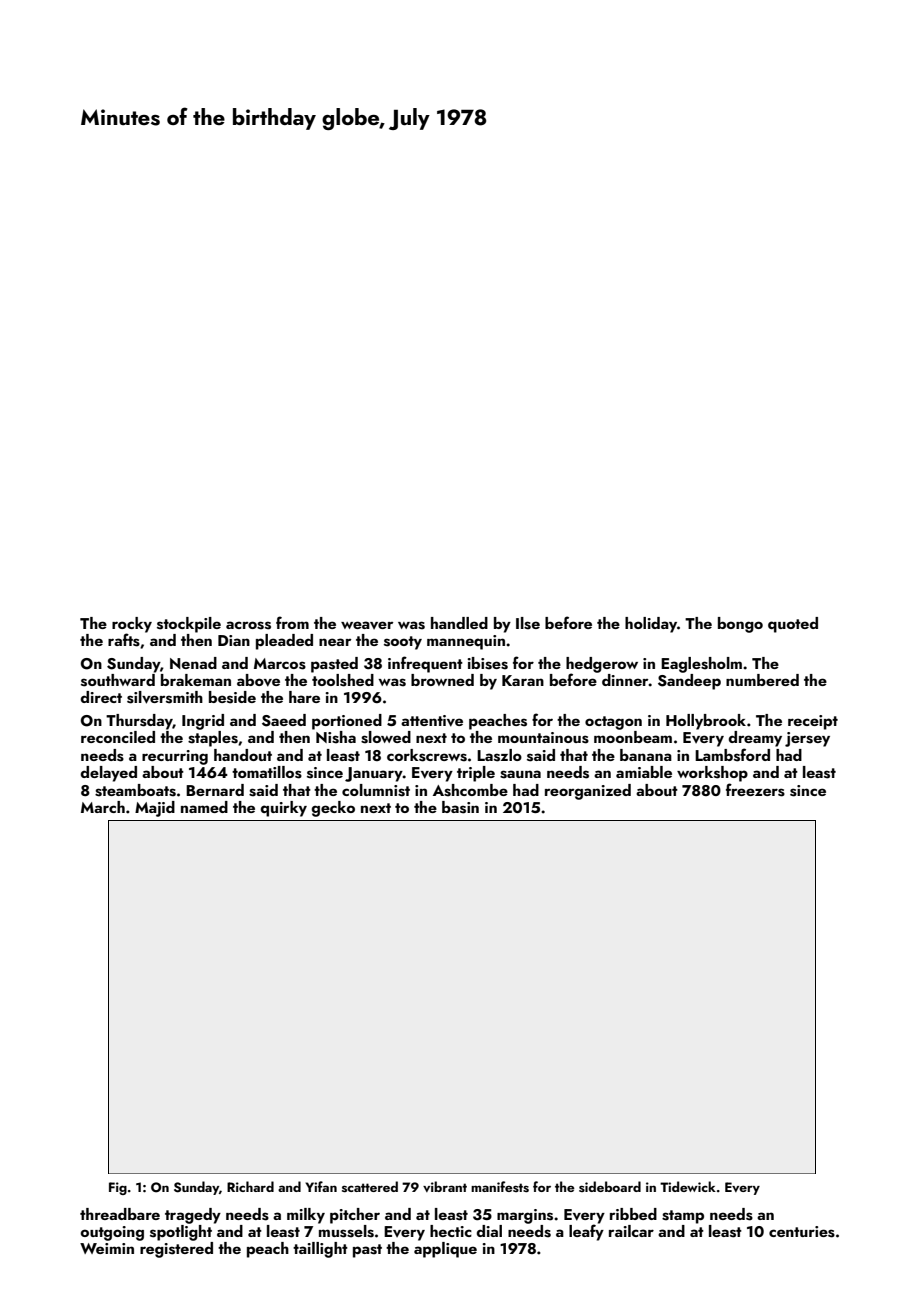 Image resolution: width=924 pixels, height=1308 pixels. I want to click on Sandeep, so click(689, 682).
